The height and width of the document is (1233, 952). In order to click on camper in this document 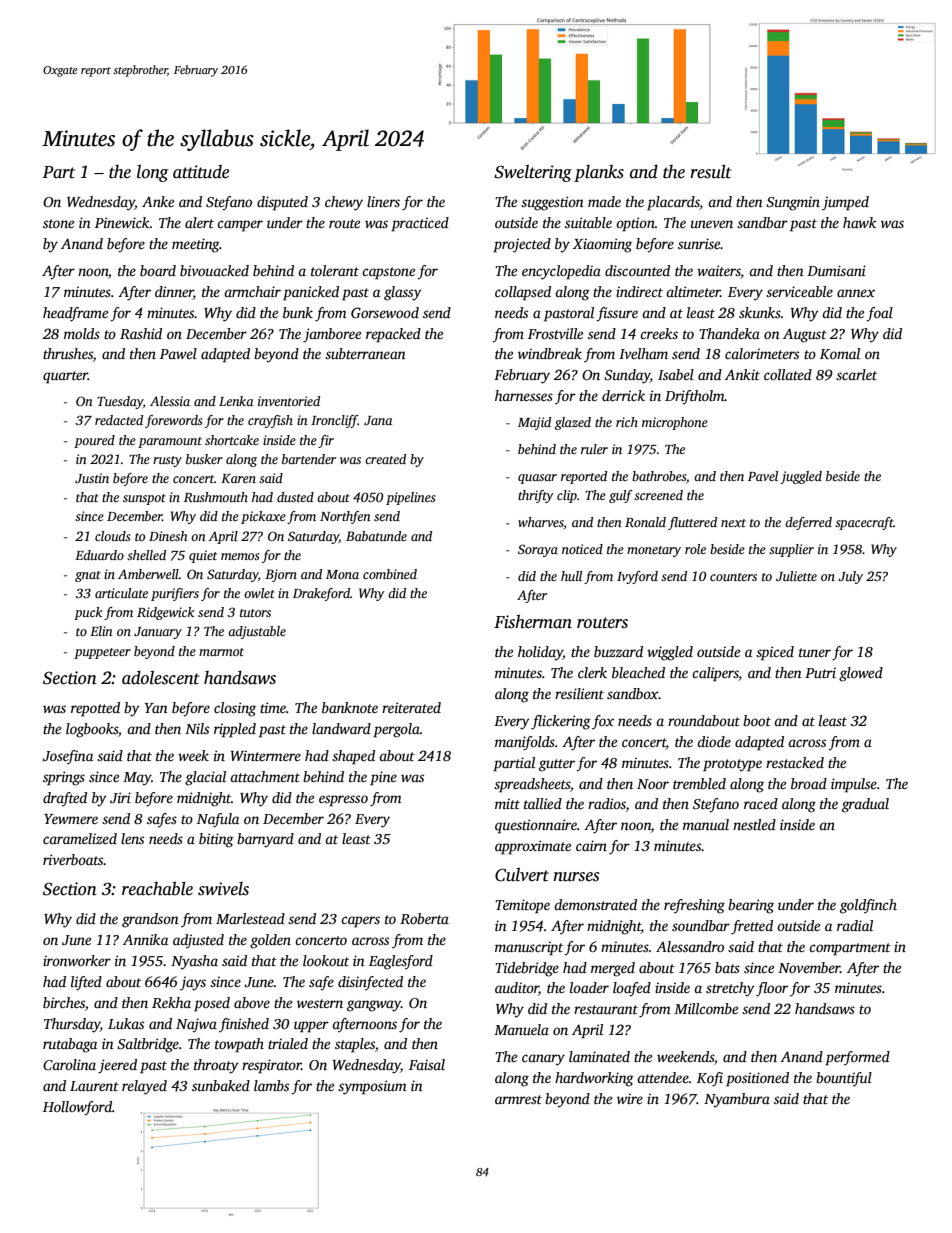, I will do `click(240, 226)`.
